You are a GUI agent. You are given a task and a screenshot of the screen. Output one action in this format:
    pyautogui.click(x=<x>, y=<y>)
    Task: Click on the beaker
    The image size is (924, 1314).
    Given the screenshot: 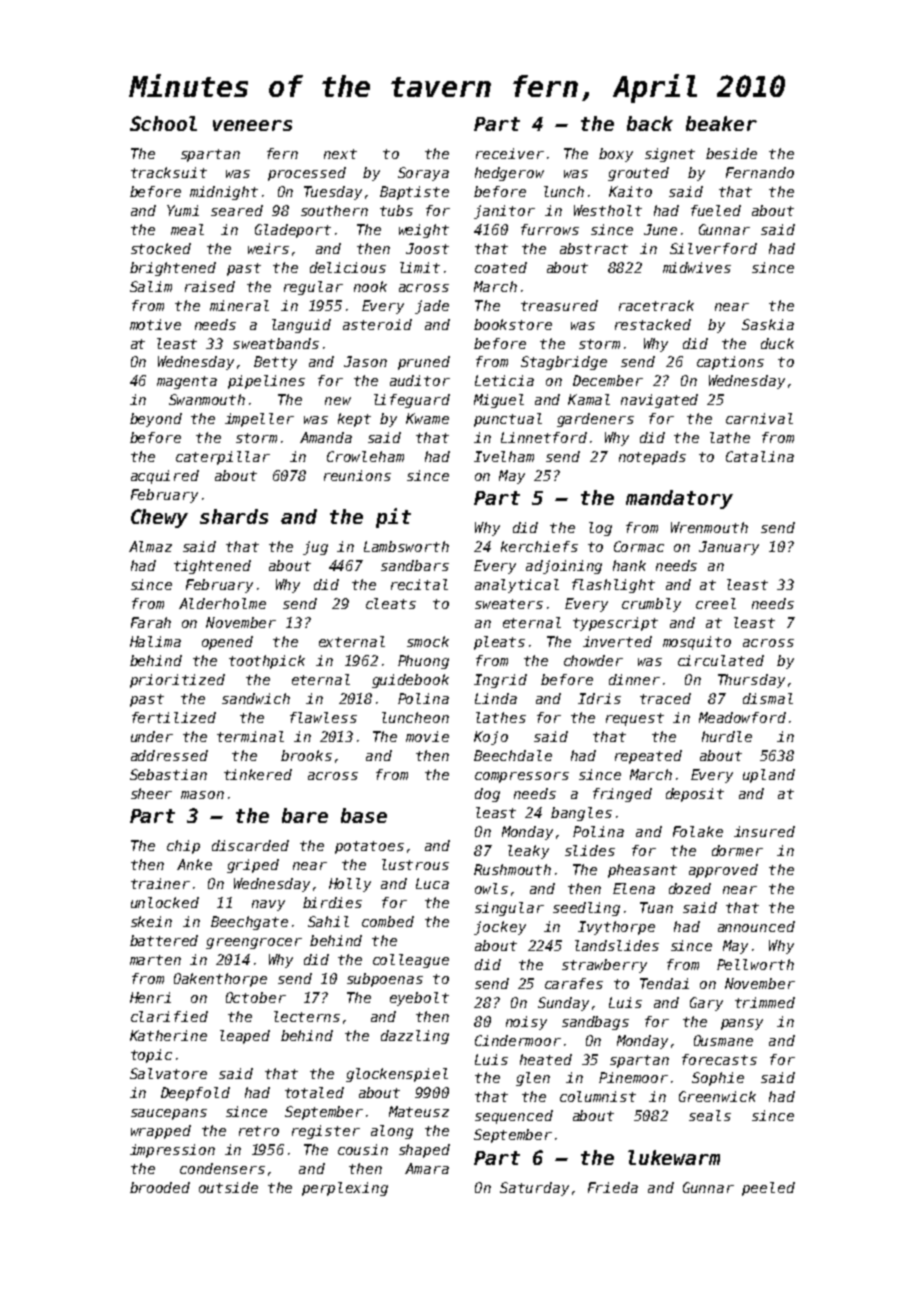 What is the action you would take?
    pyautogui.click(x=721, y=123)
